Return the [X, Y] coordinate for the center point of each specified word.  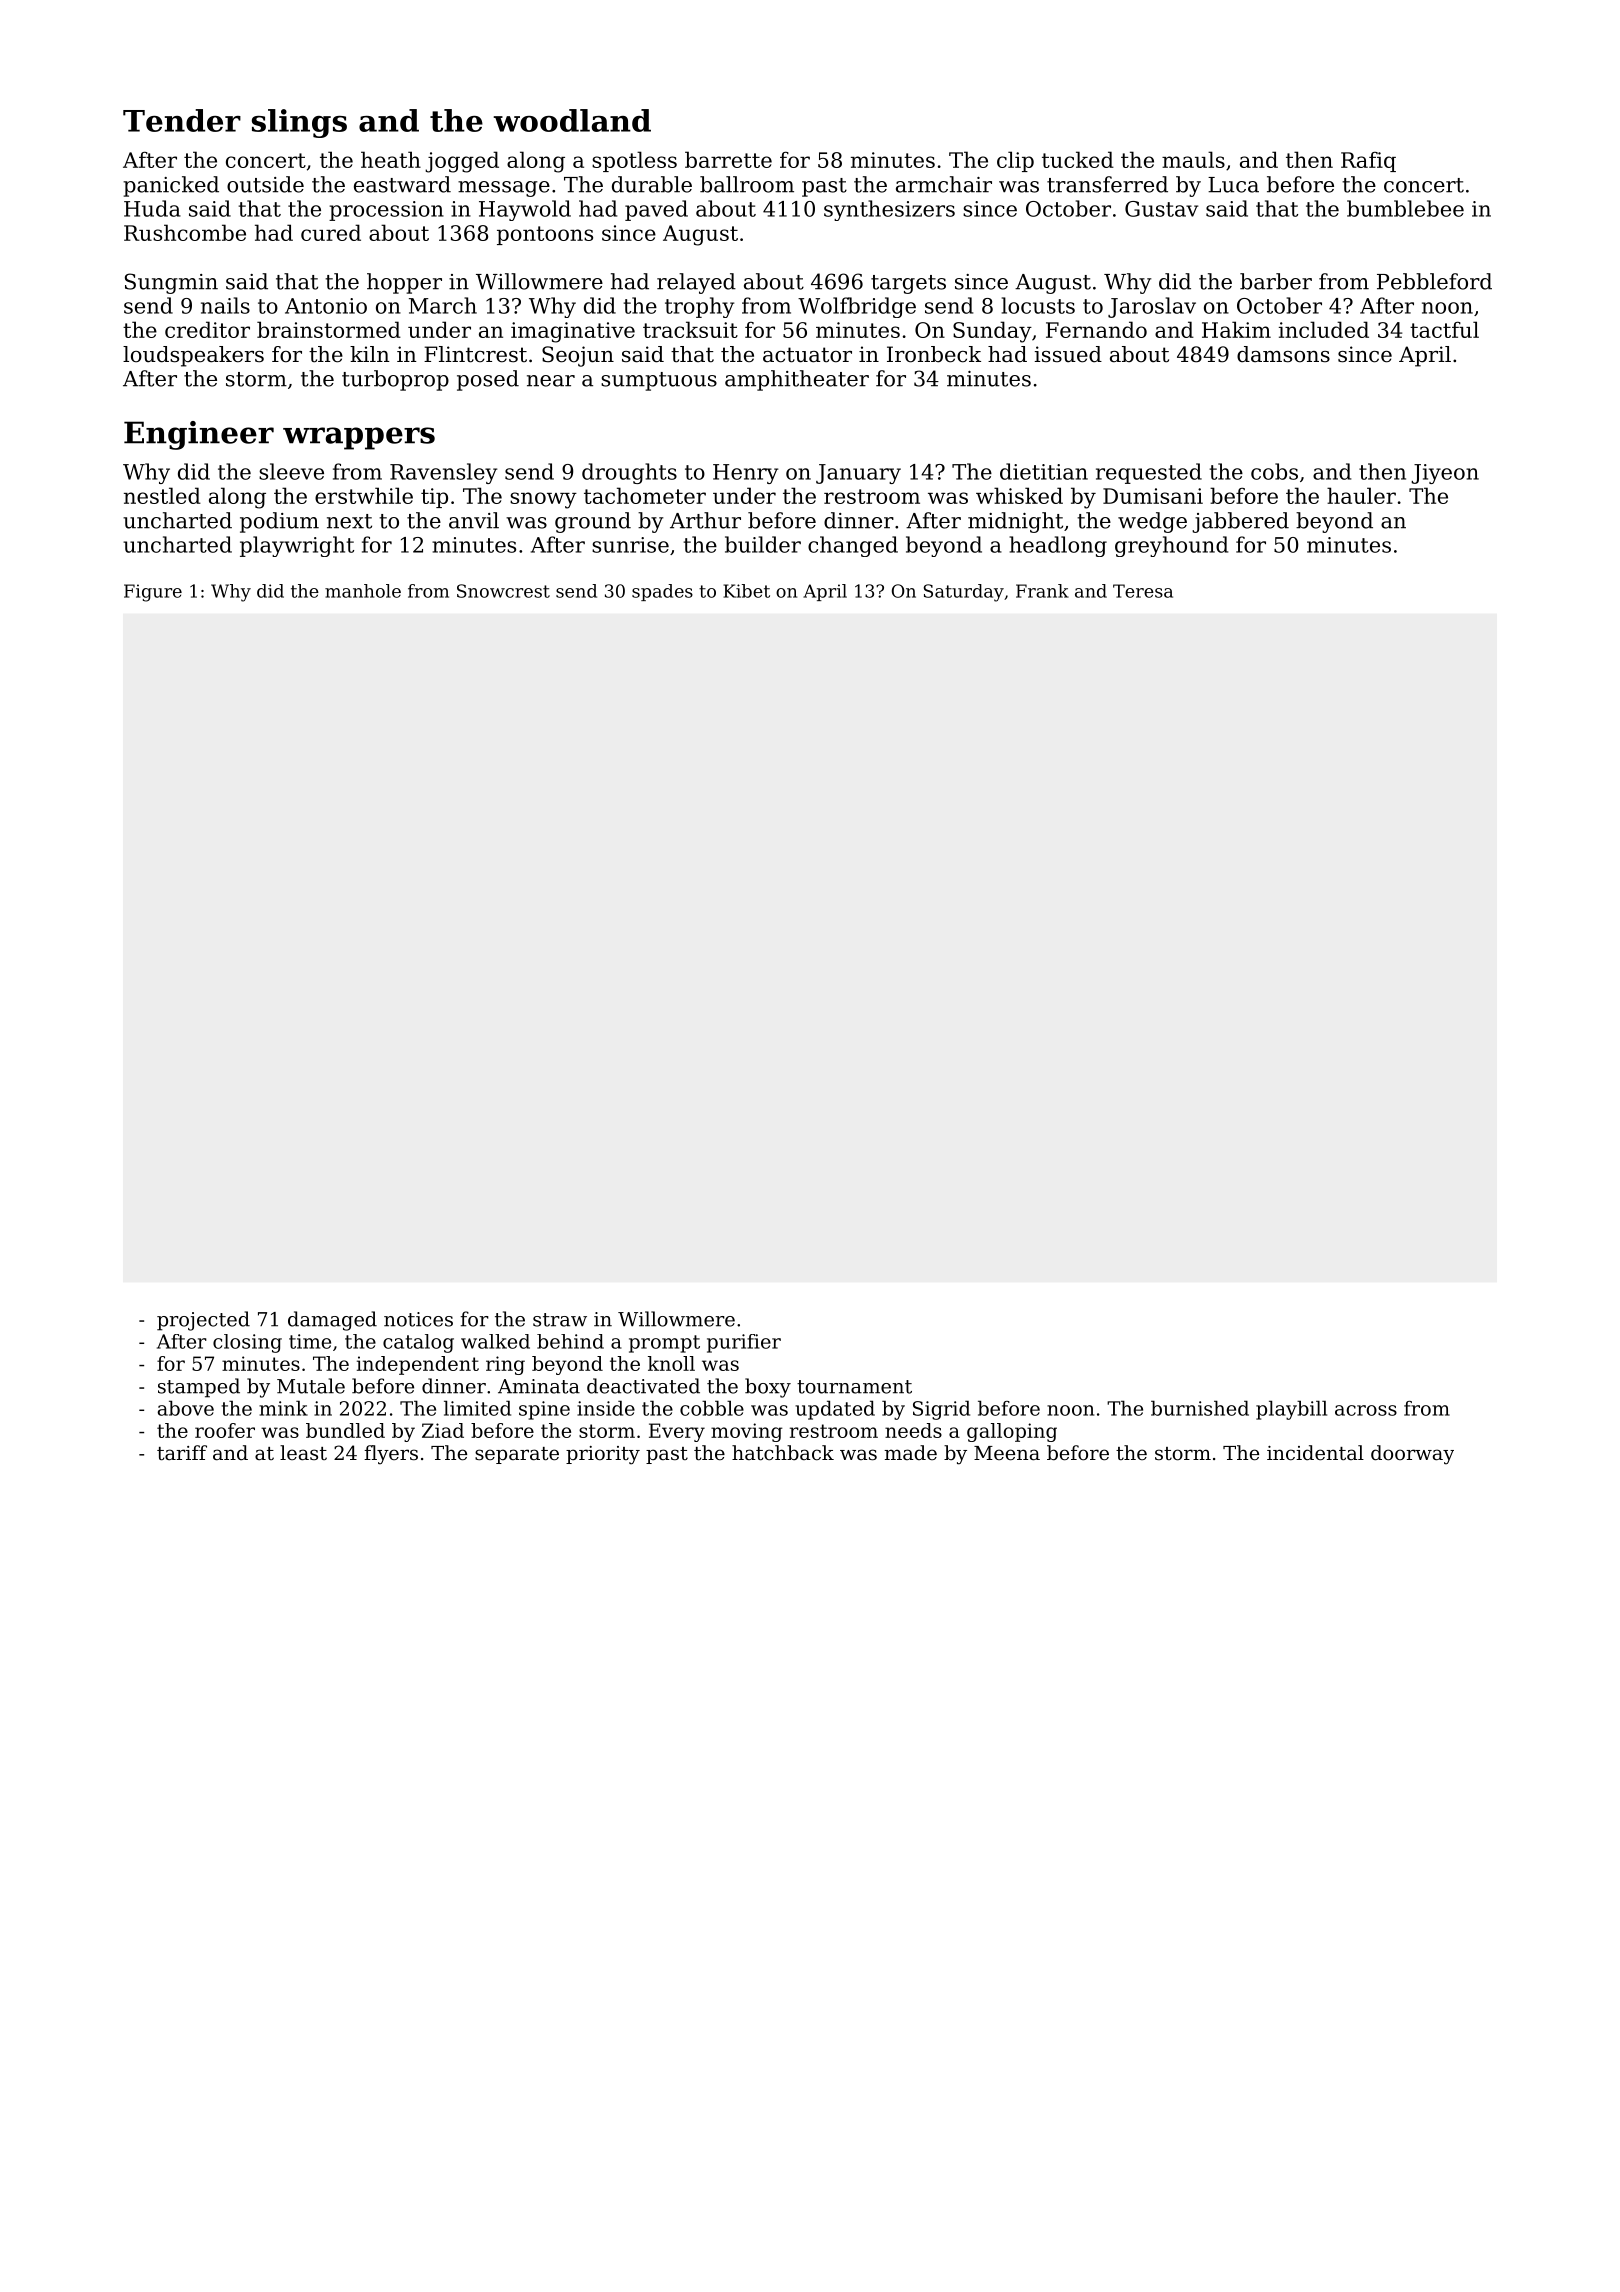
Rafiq [1368, 162]
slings [299, 123]
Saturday [964, 593]
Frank [1042, 591]
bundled [345, 1430]
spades [662, 592]
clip [1015, 161]
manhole [363, 591]
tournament [854, 1387]
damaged [332, 1321]
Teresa [1143, 591]
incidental [1315, 1453]
